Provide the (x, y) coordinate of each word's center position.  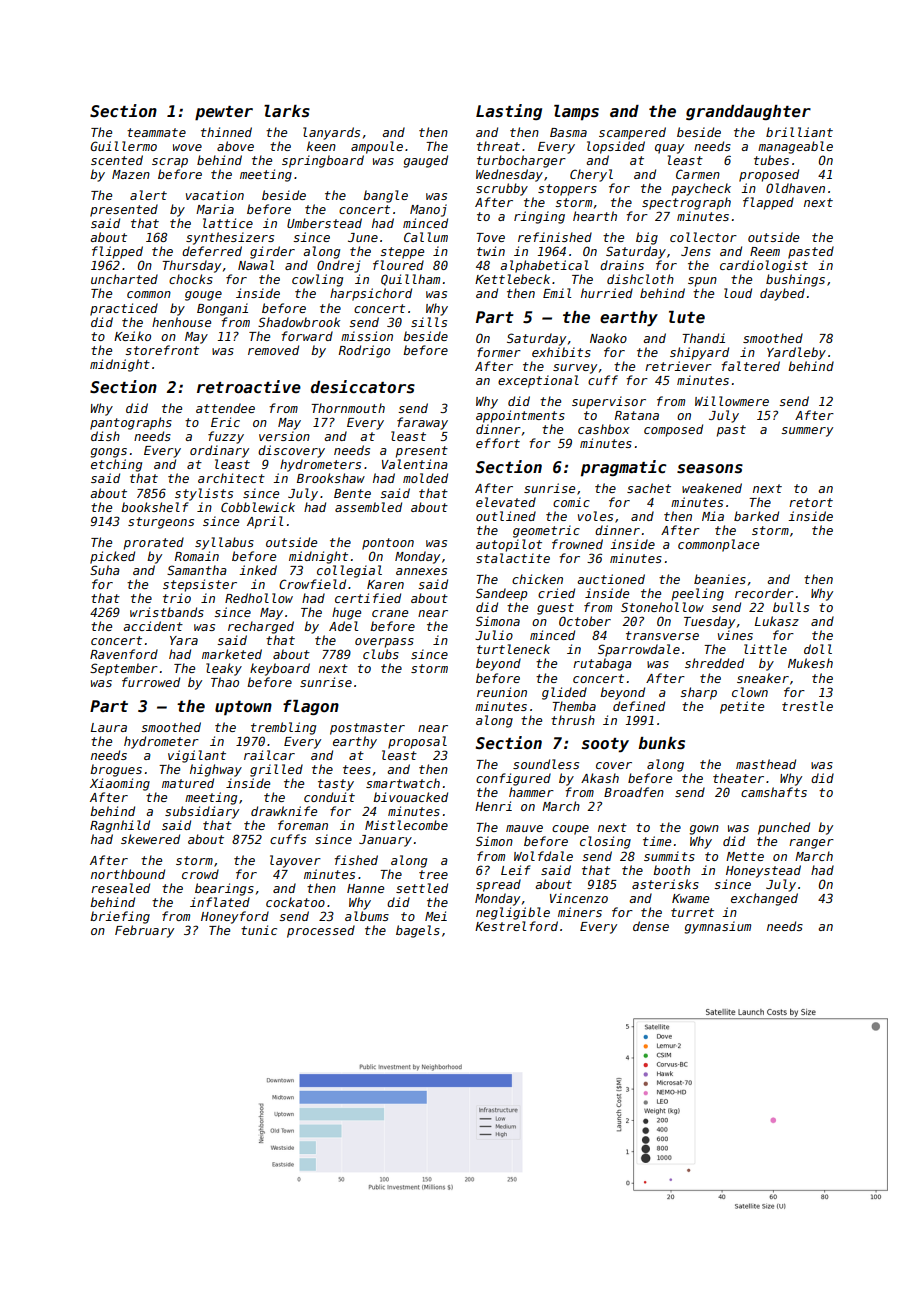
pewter (224, 113)
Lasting (509, 112)
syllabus (224, 543)
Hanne (365, 888)
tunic (259, 930)
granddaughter (748, 112)
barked (756, 516)
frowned (577, 544)
